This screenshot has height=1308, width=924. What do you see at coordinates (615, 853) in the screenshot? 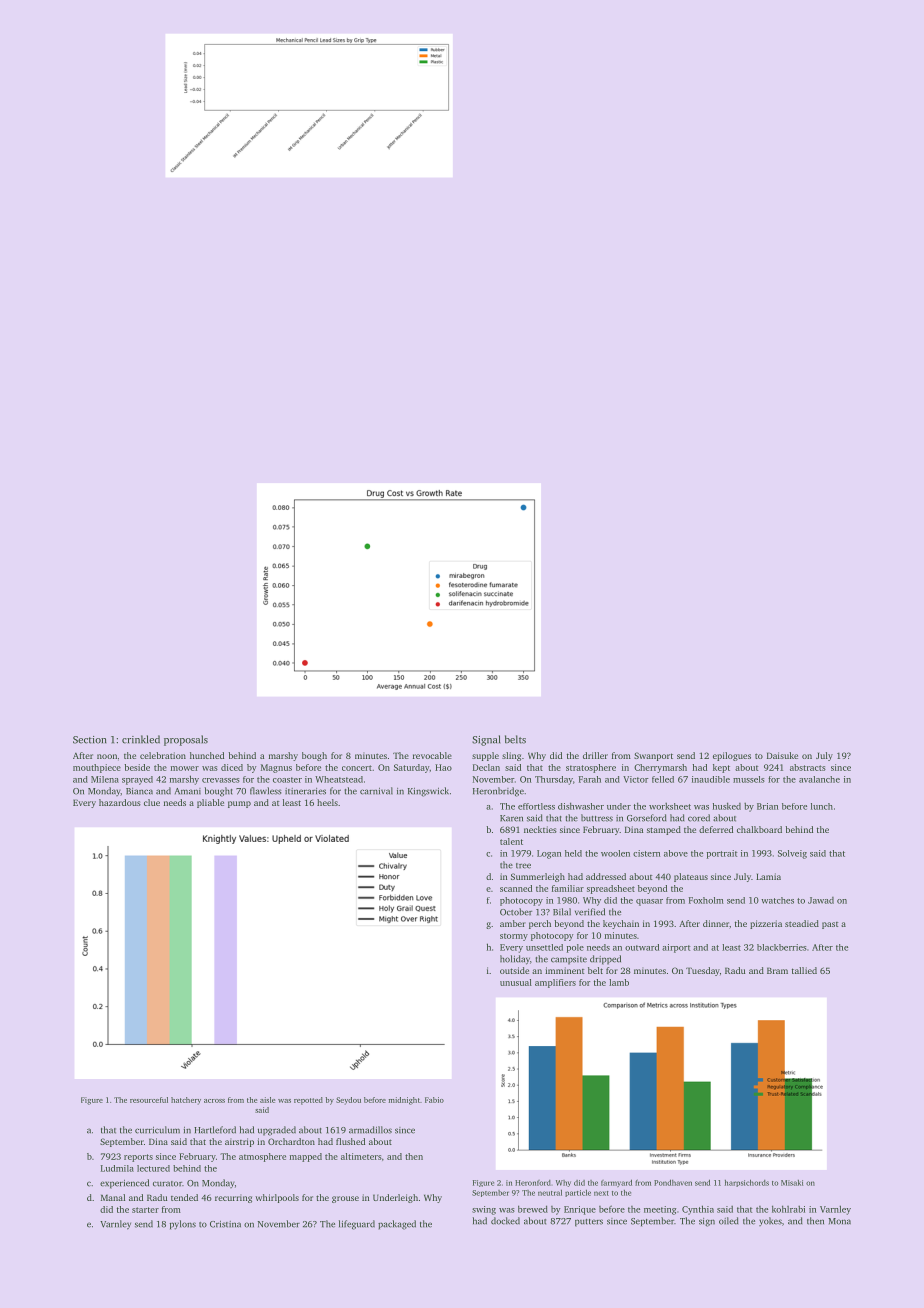
I see `woolen` at bounding box center [615, 853].
